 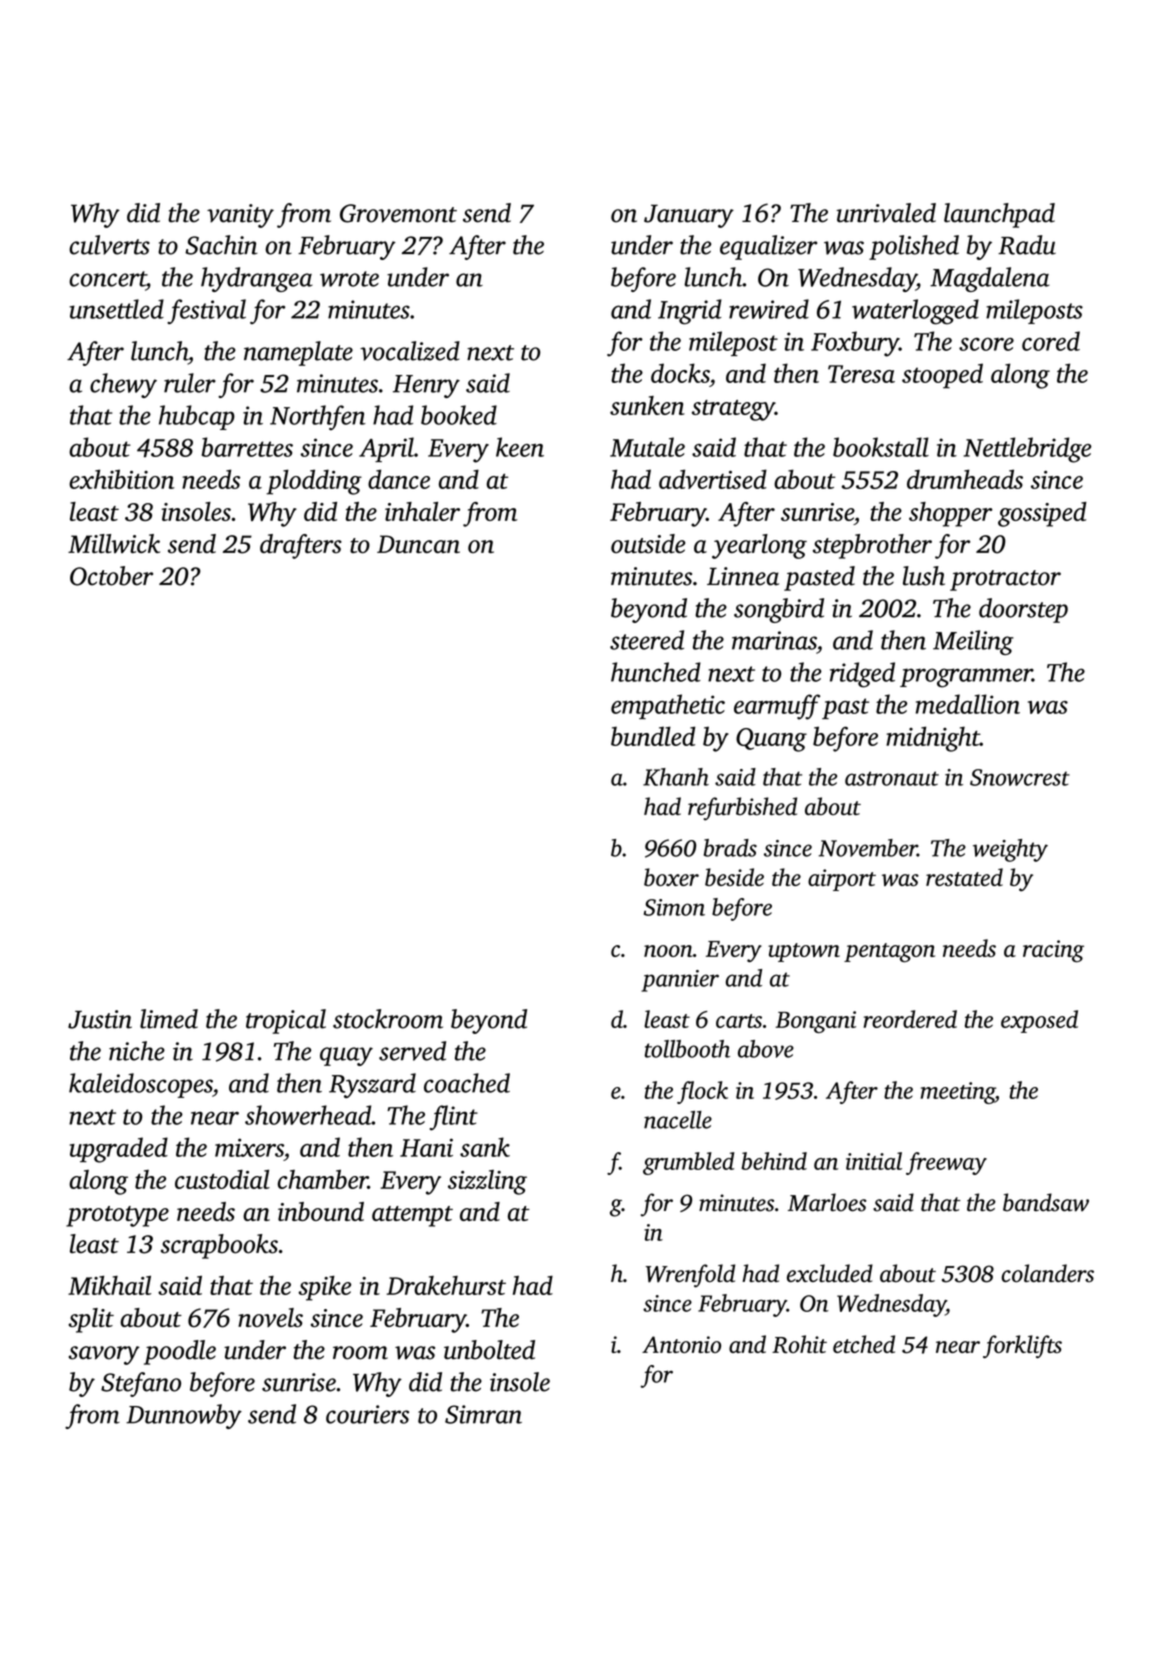 I want to click on Simran, so click(x=483, y=1414).
